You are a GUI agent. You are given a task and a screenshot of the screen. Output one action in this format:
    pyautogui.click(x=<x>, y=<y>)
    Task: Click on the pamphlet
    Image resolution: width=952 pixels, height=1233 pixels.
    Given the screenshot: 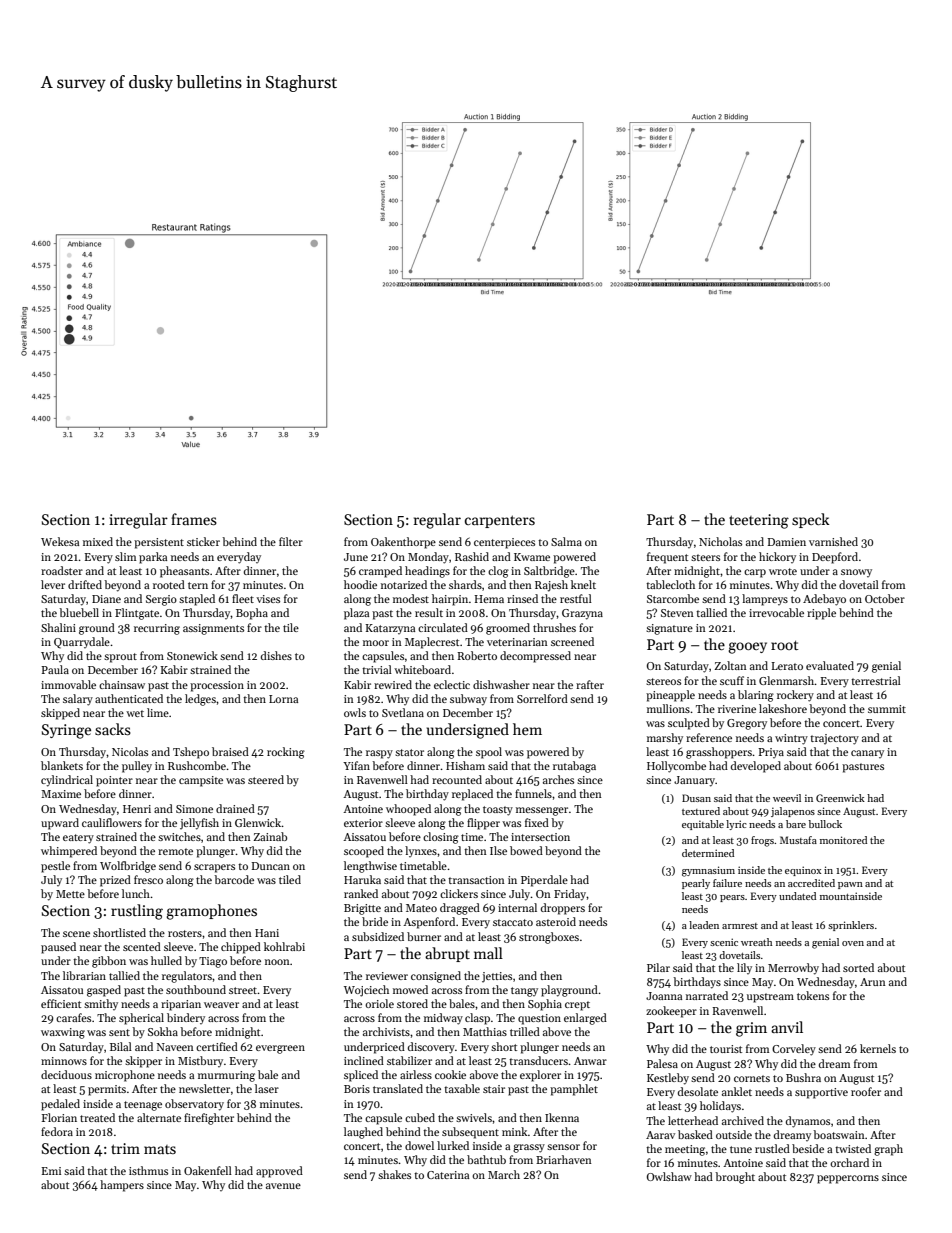 What is the action you would take?
    pyautogui.click(x=574, y=1090)
